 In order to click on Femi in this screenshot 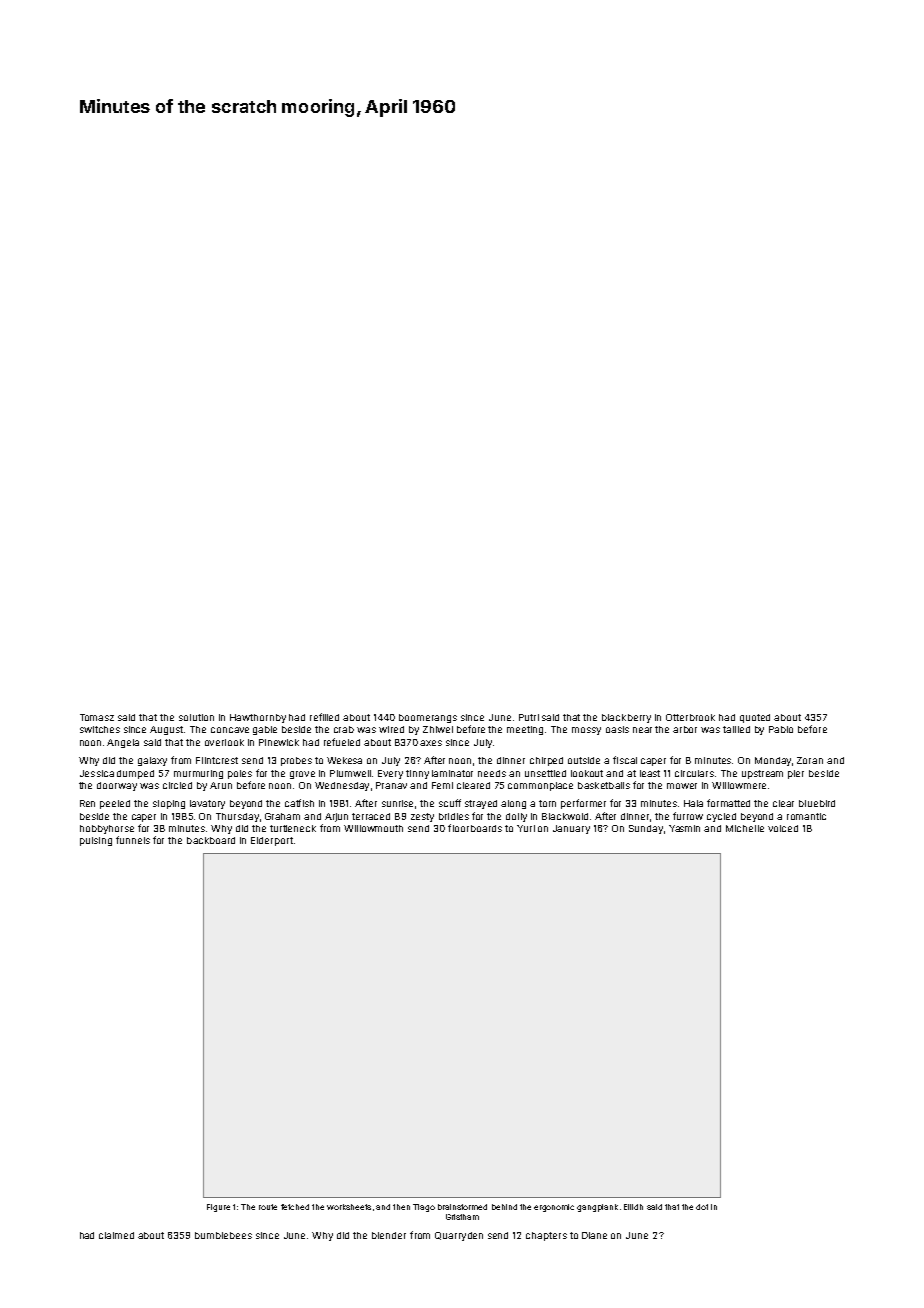, I will do `click(442, 785)`.
